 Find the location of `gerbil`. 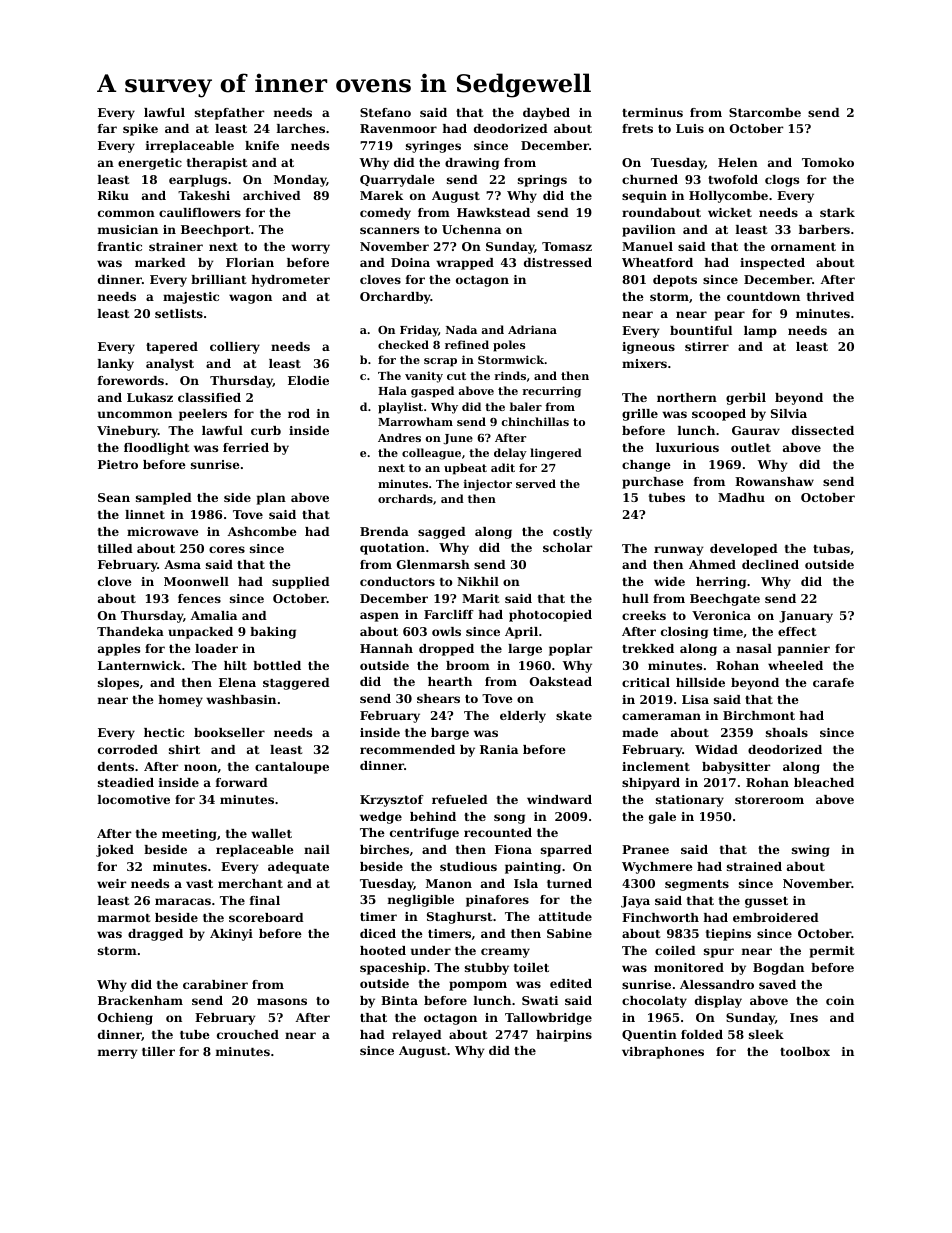

gerbil is located at coordinates (746, 399).
